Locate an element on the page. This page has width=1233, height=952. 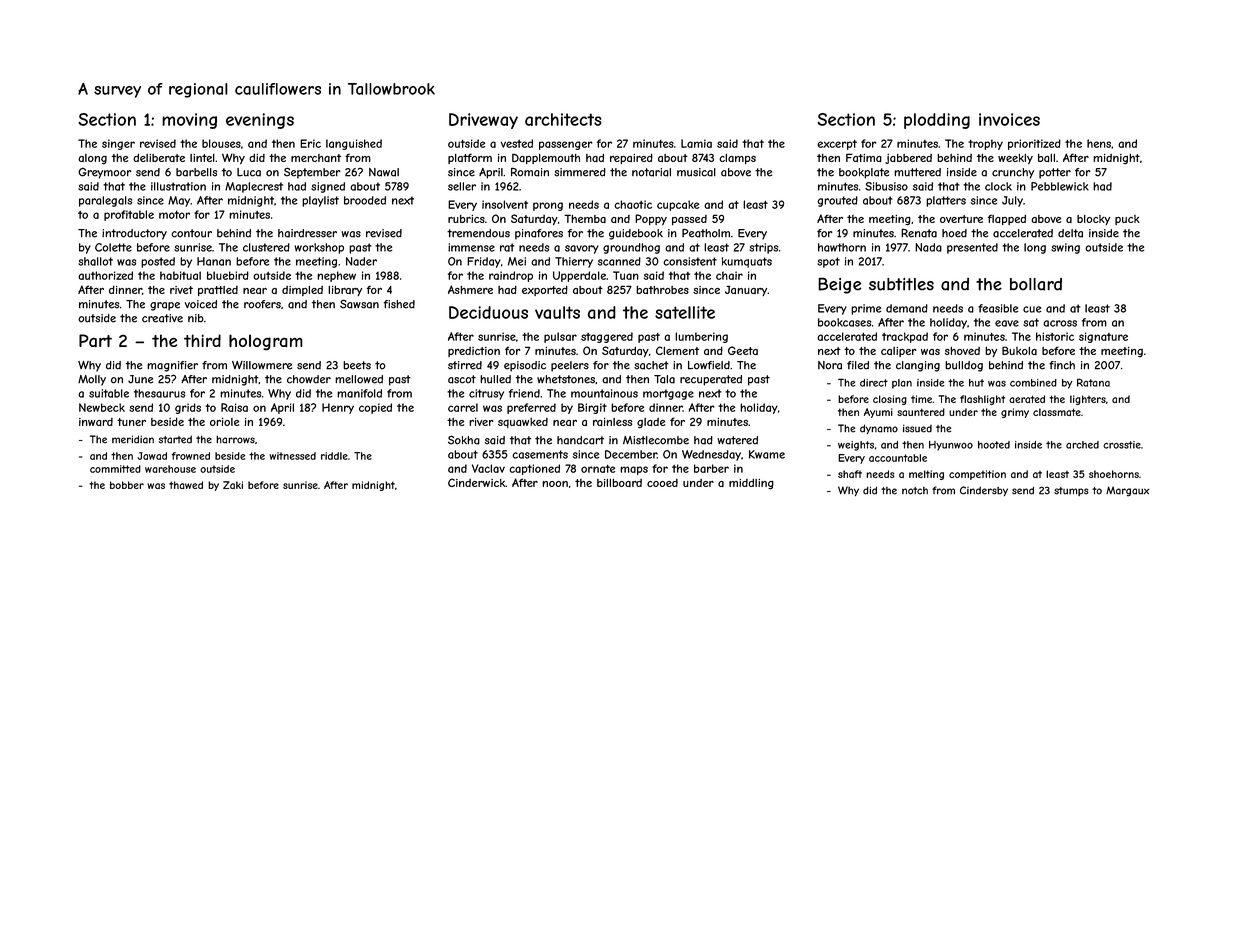
arched is located at coordinates (1082, 445).
